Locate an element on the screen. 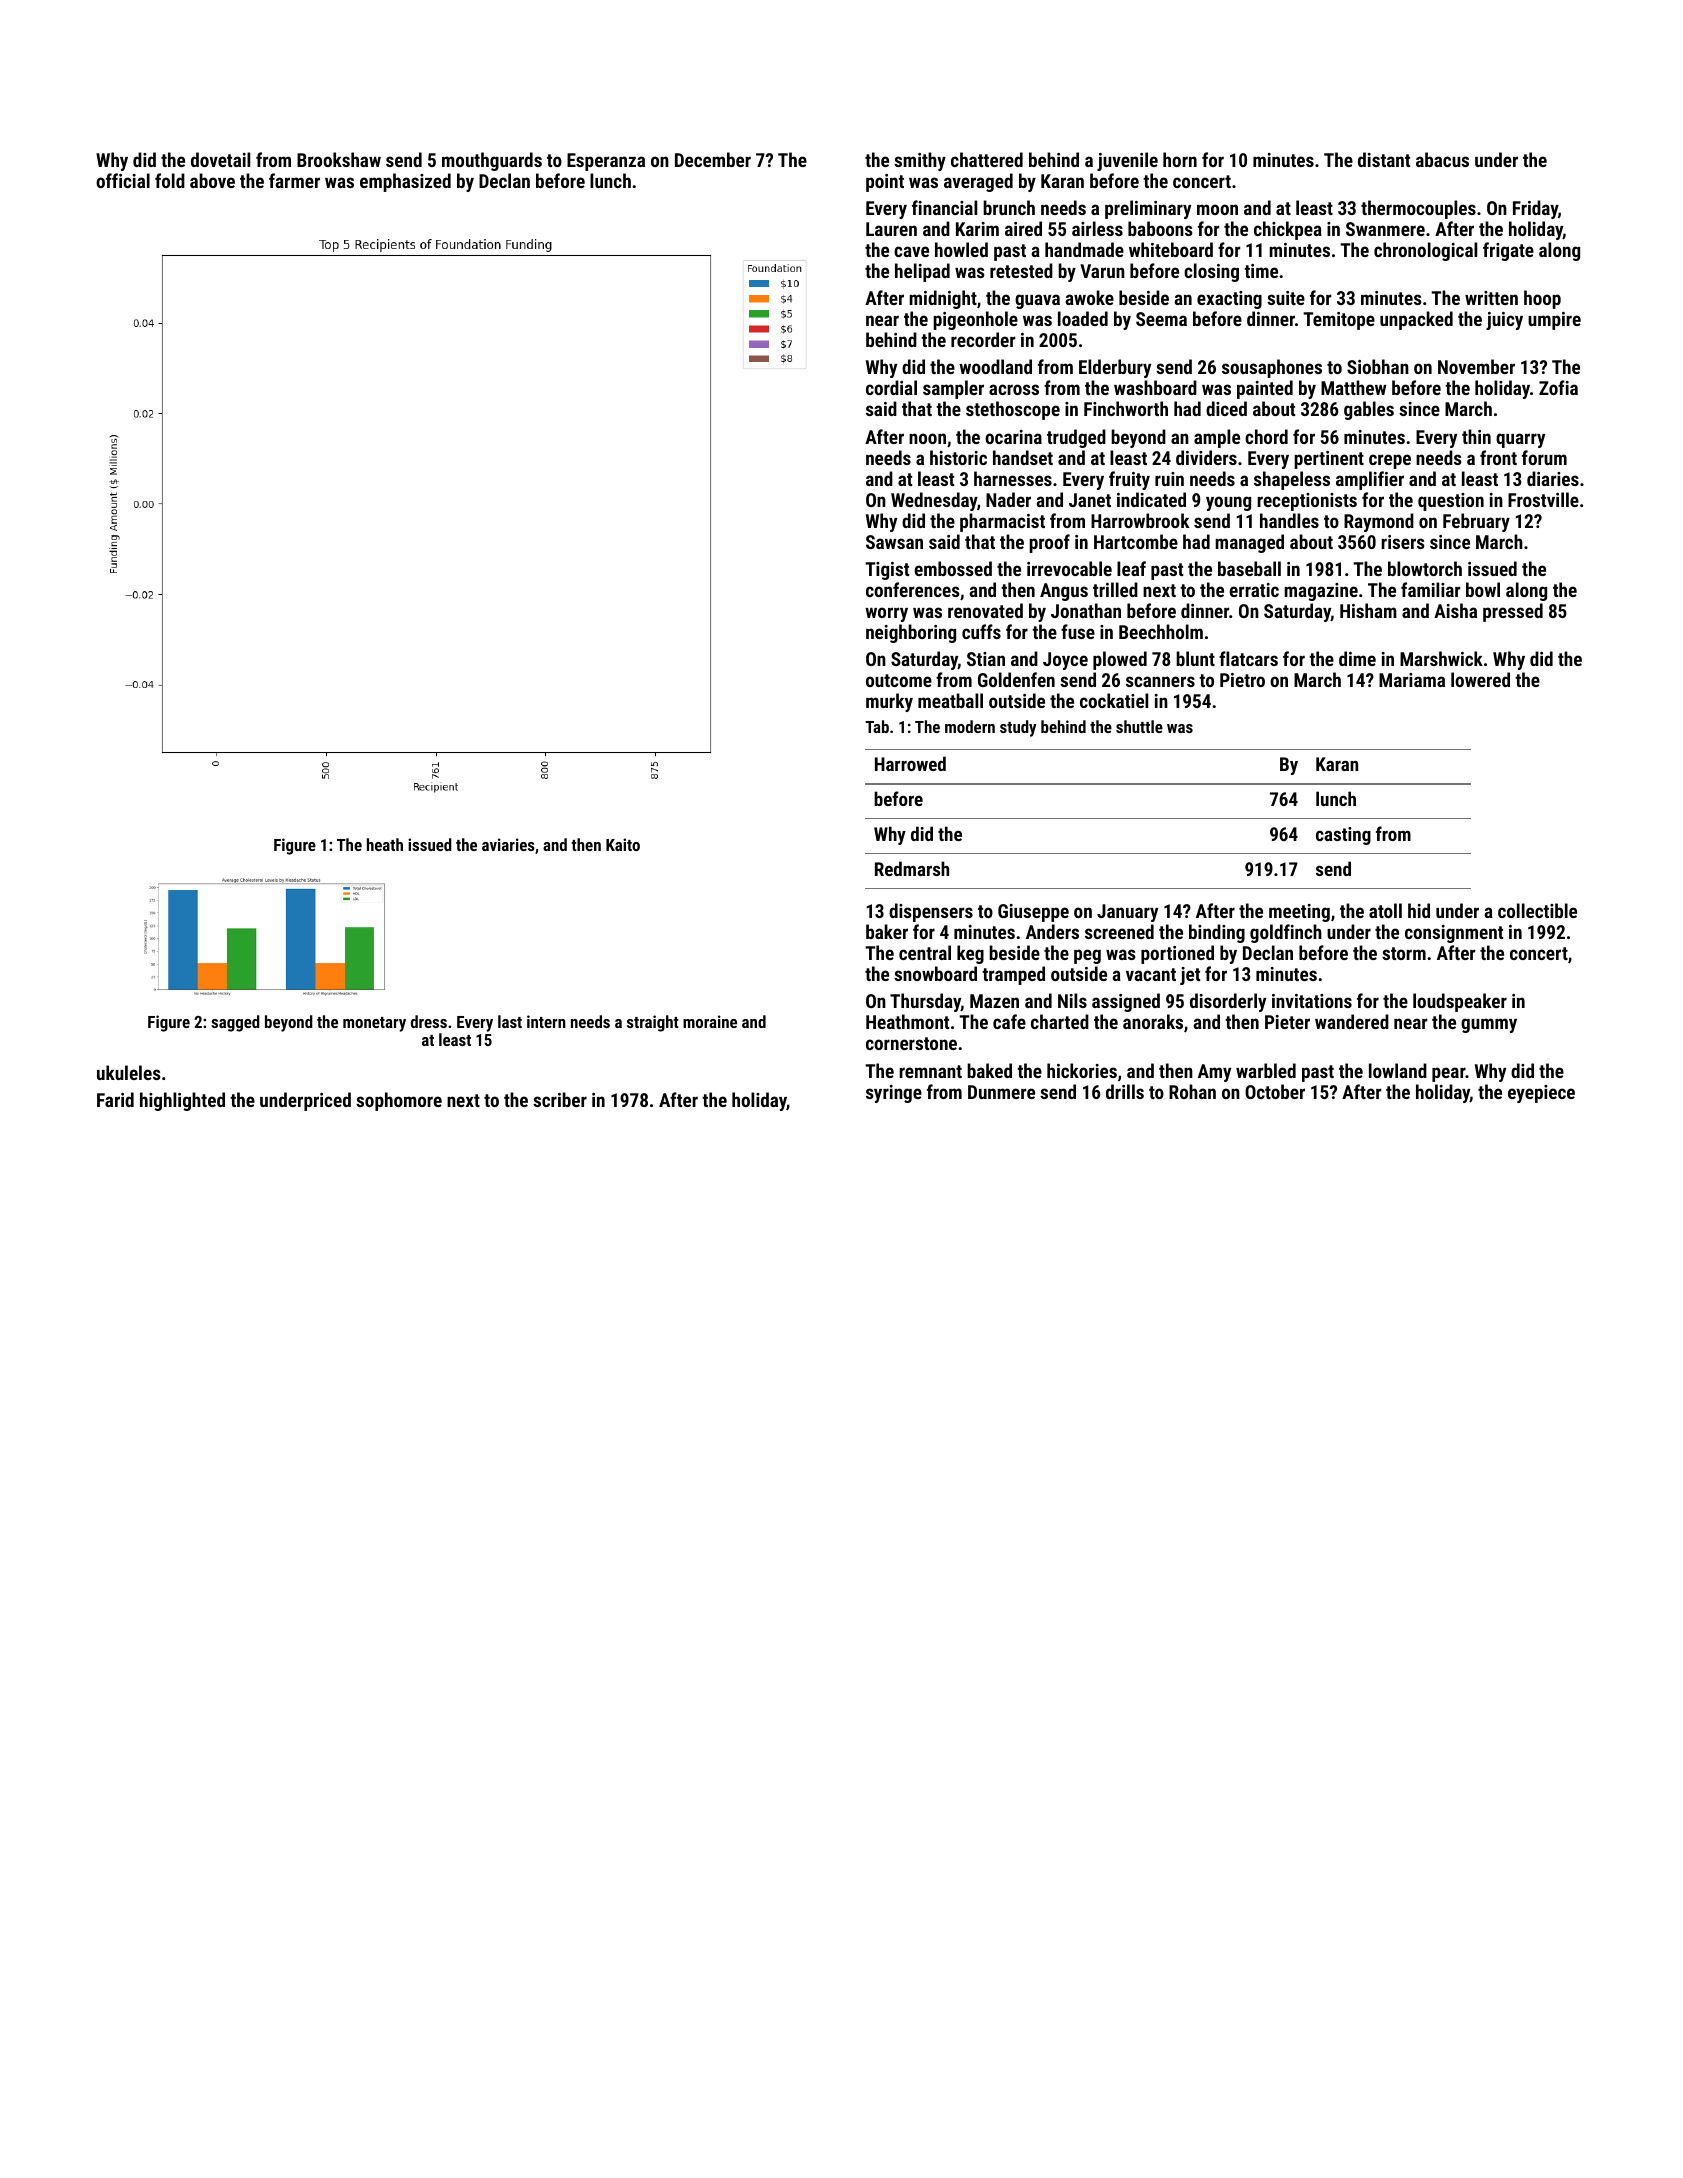 This screenshot has height=2178, width=1683. mouthguards is located at coordinates (492, 161).
